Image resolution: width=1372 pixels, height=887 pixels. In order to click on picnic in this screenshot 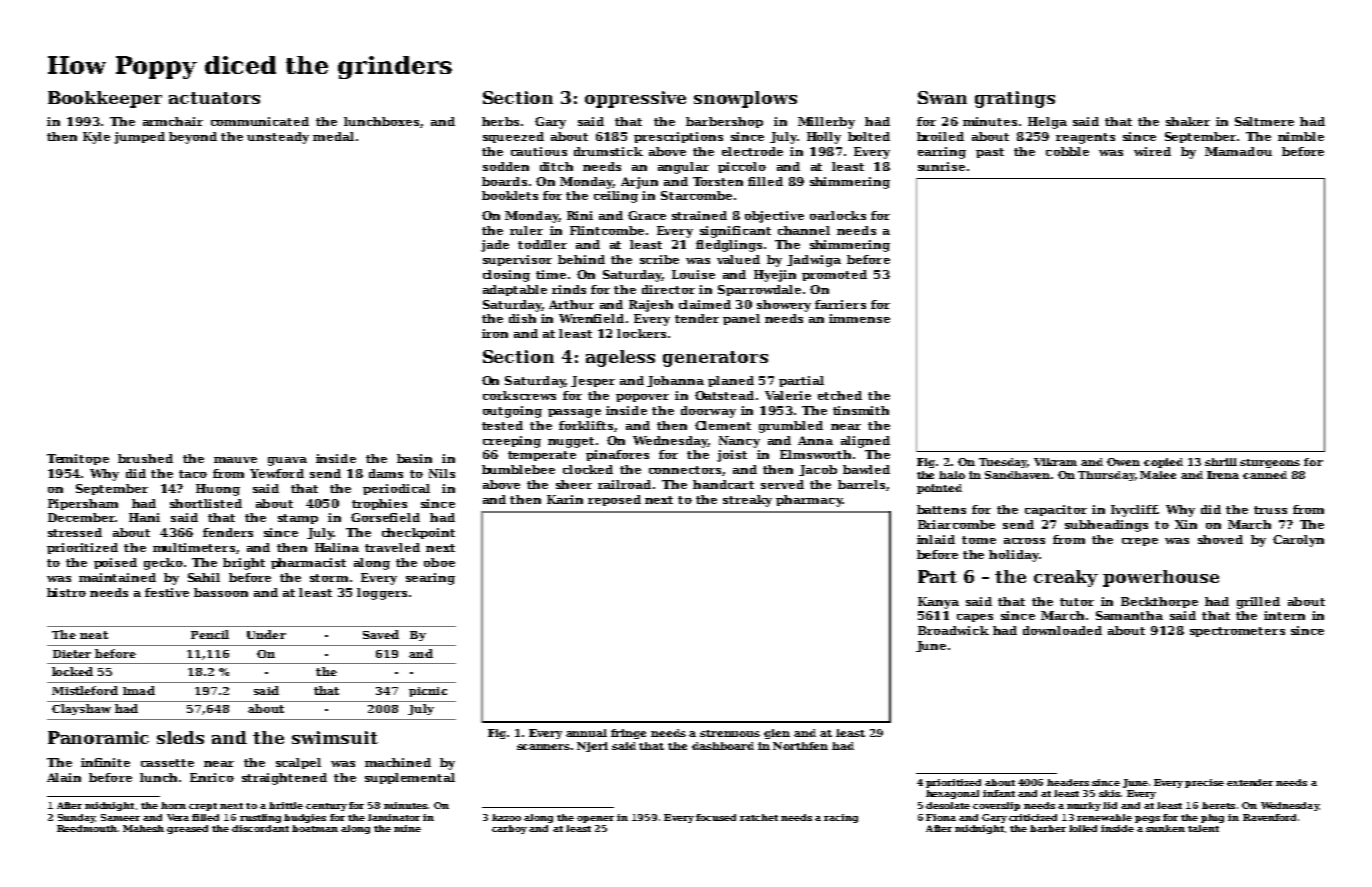, I will do `click(428, 692)`.
